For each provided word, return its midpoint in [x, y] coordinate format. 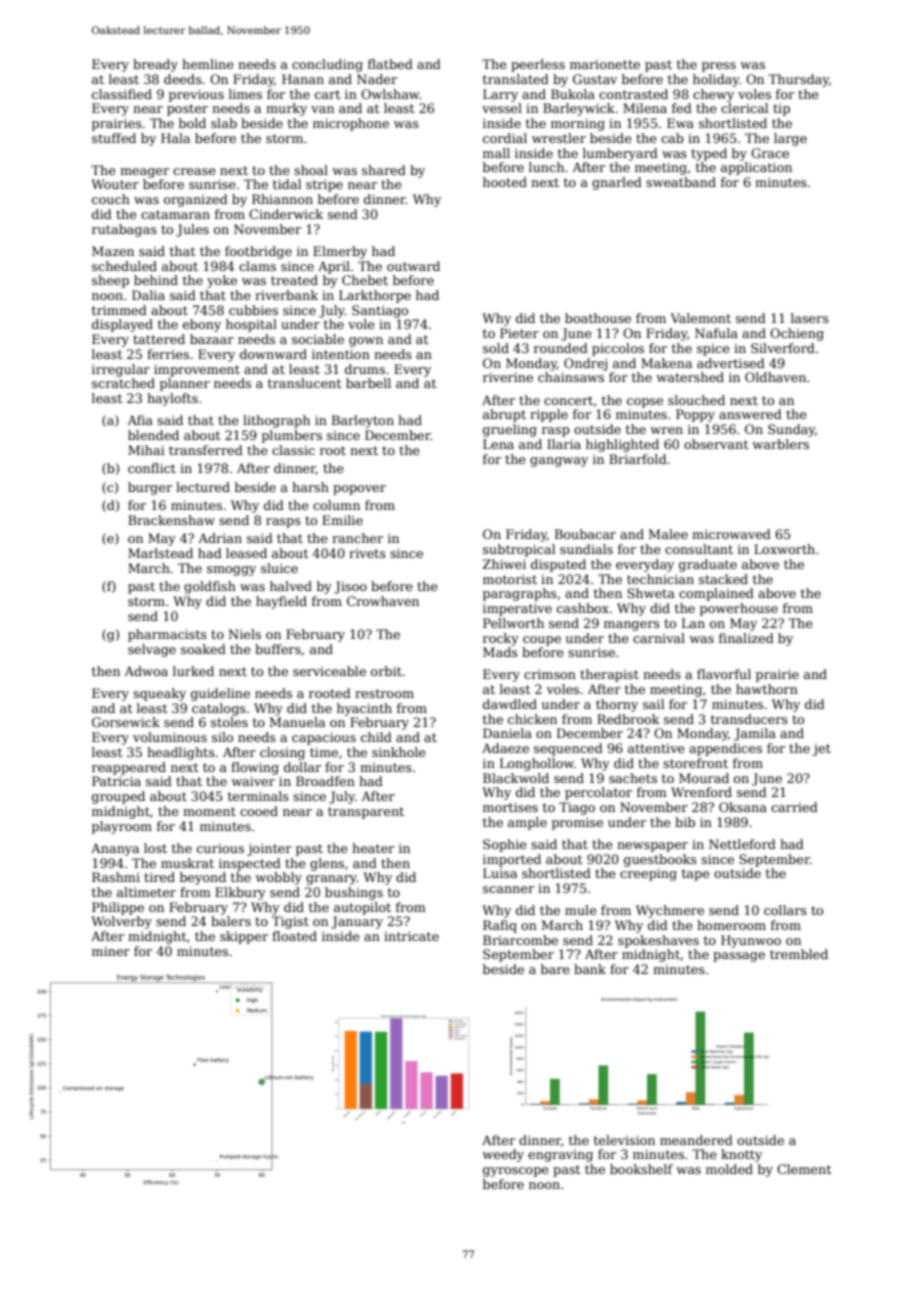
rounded [561, 348]
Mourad [704, 778]
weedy [503, 1155]
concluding [327, 65]
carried [794, 807]
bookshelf [641, 1169]
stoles [229, 722]
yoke [222, 281]
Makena [666, 363]
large [790, 139]
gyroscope [516, 1172]
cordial [505, 138]
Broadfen [325, 781]
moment [209, 811]
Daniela [507, 733]
